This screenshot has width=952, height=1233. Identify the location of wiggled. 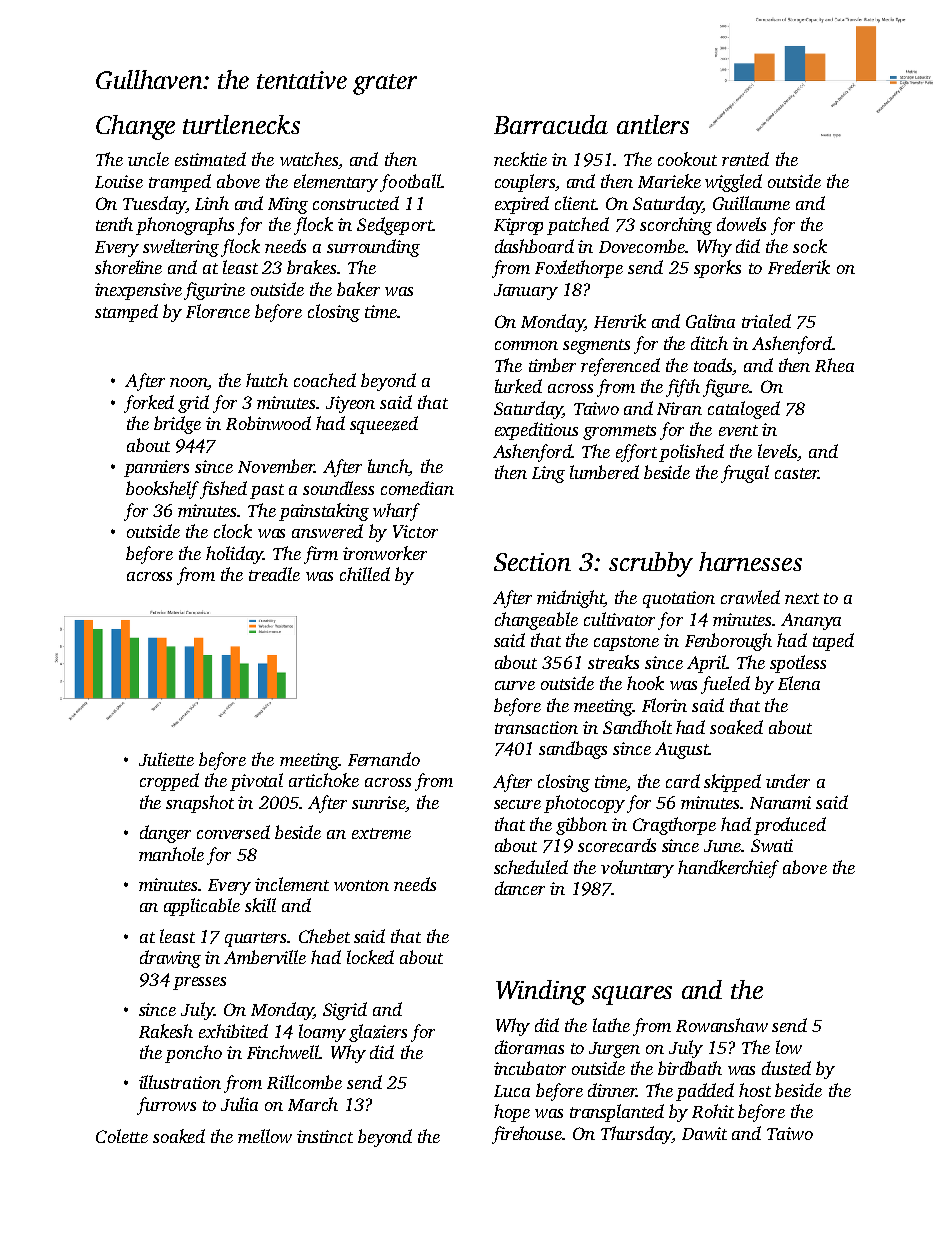
(733, 183).
